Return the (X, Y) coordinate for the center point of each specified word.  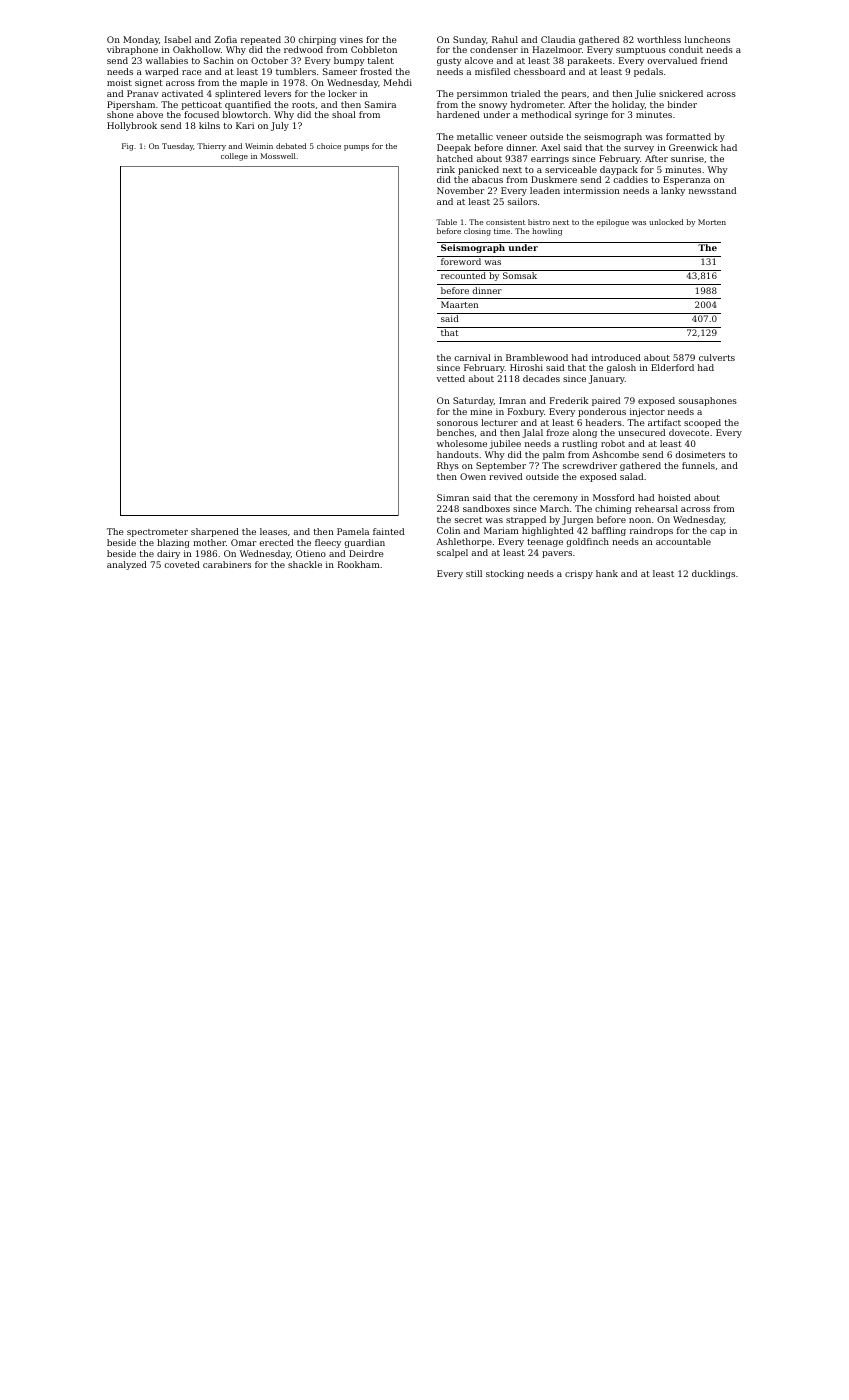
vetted (451, 378)
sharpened (215, 532)
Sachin (219, 60)
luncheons (707, 39)
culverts (717, 357)
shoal (344, 114)
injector (647, 412)
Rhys (448, 466)
